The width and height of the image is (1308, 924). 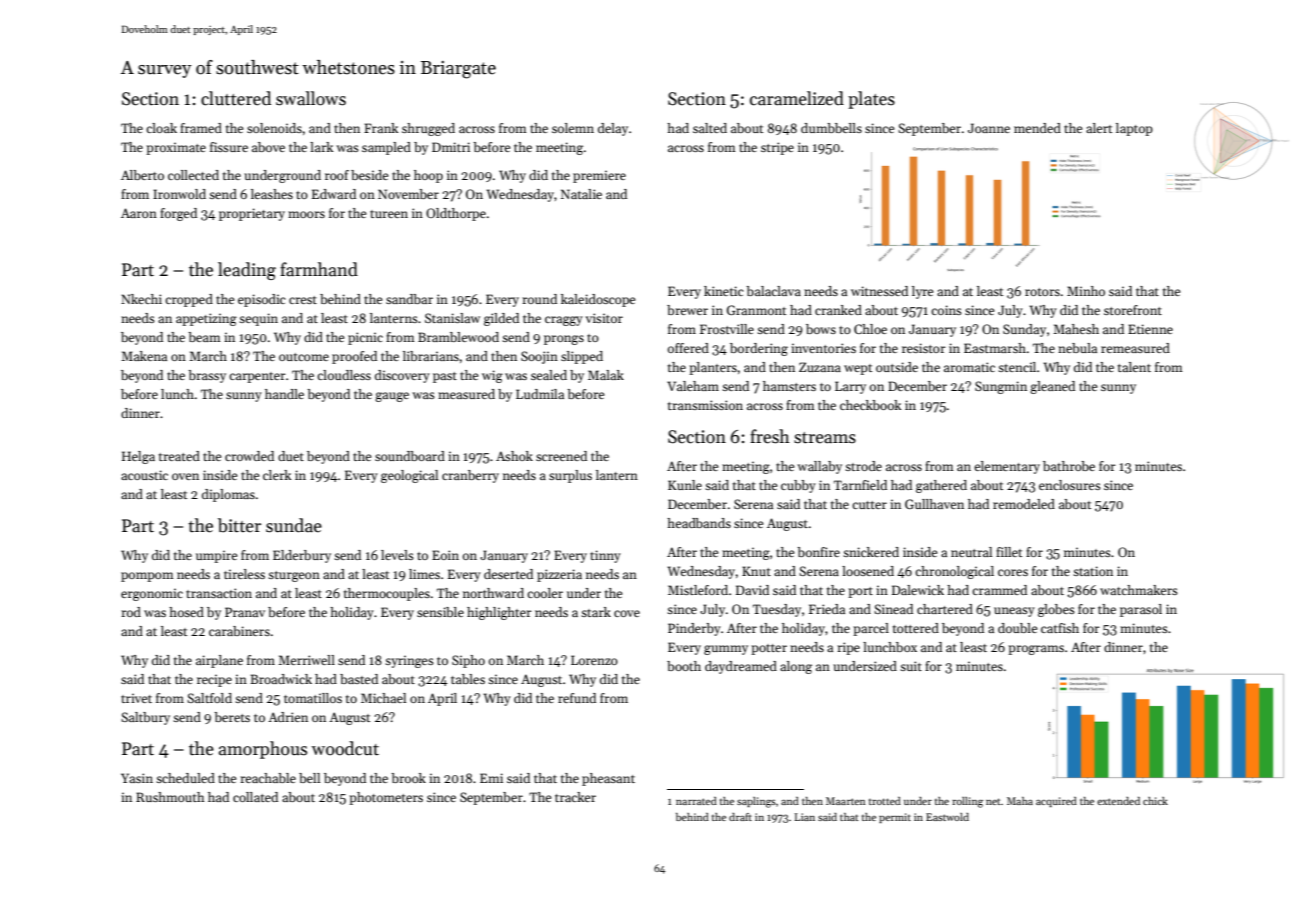 What do you see at coordinates (823, 348) in the image?
I see `inventories` at bounding box center [823, 348].
